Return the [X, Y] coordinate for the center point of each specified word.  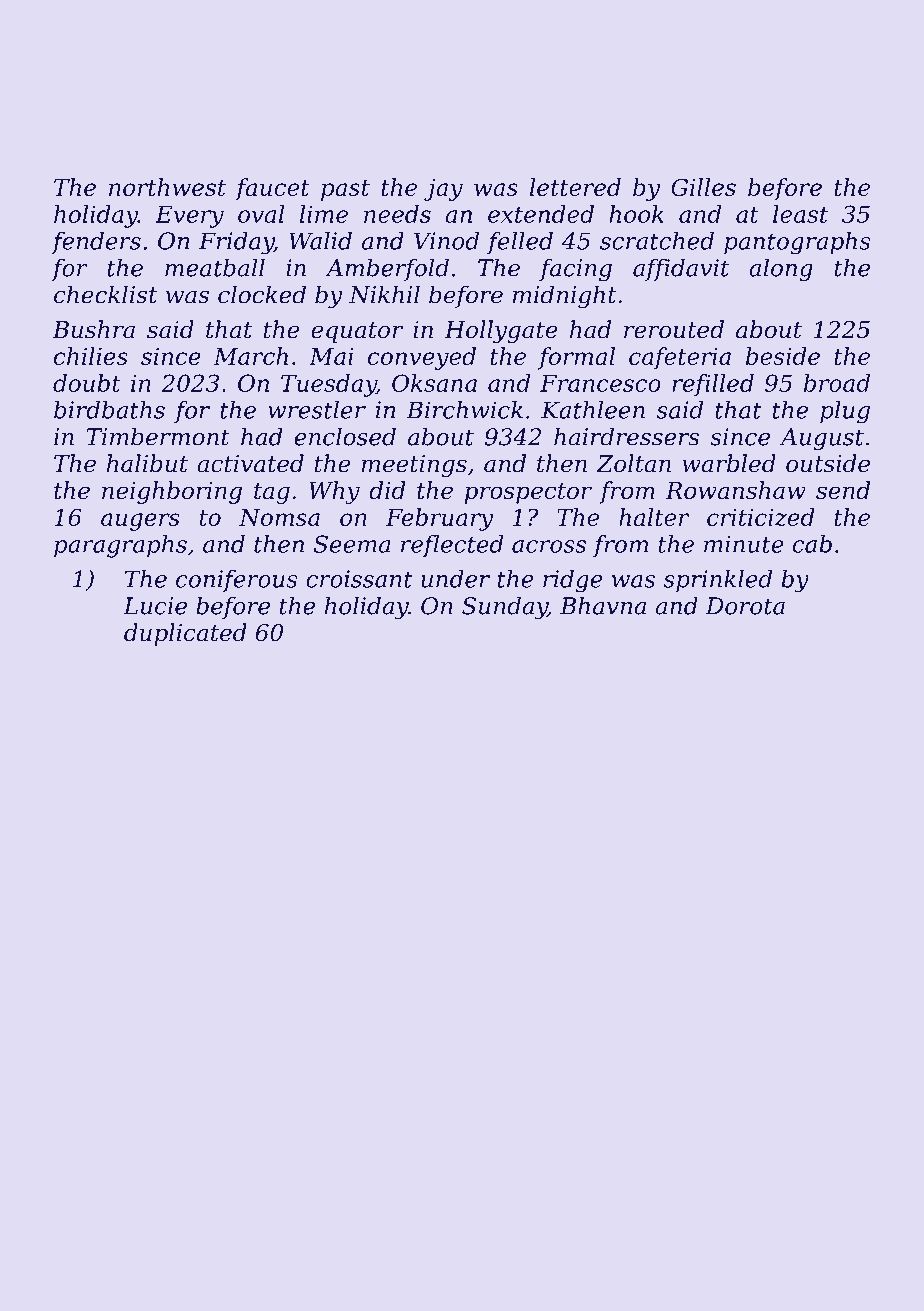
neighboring [172, 492]
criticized [760, 517]
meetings [414, 466]
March [250, 356]
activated [250, 463]
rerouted [674, 329]
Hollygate [501, 331]
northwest [167, 187]
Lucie [155, 606]
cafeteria [680, 358]
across [549, 546]
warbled [729, 463]
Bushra [93, 329]
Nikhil [384, 294]
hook [636, 214]
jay [443, 190]
